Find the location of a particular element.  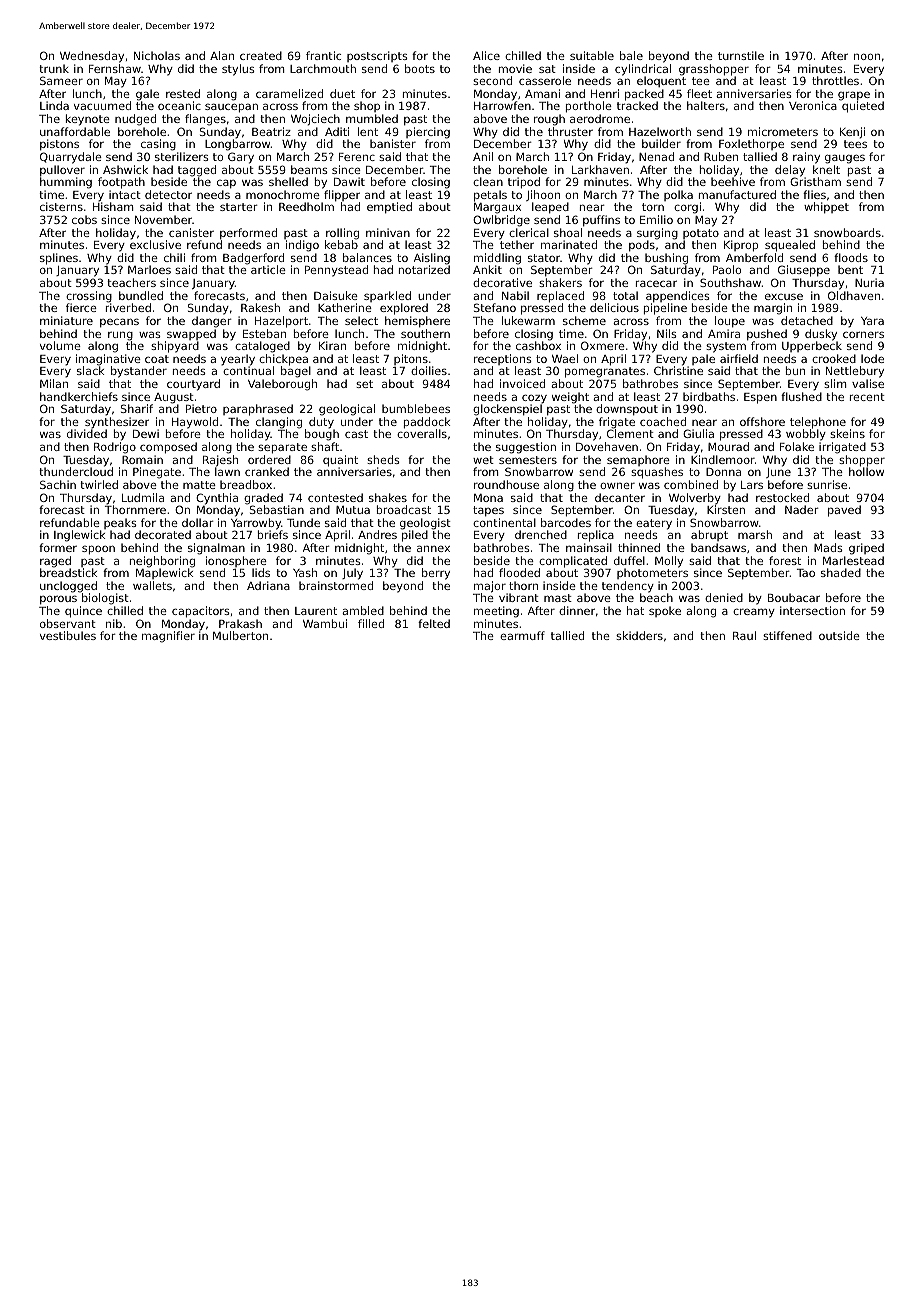

earmuff is located at coordinates (522, 635).
